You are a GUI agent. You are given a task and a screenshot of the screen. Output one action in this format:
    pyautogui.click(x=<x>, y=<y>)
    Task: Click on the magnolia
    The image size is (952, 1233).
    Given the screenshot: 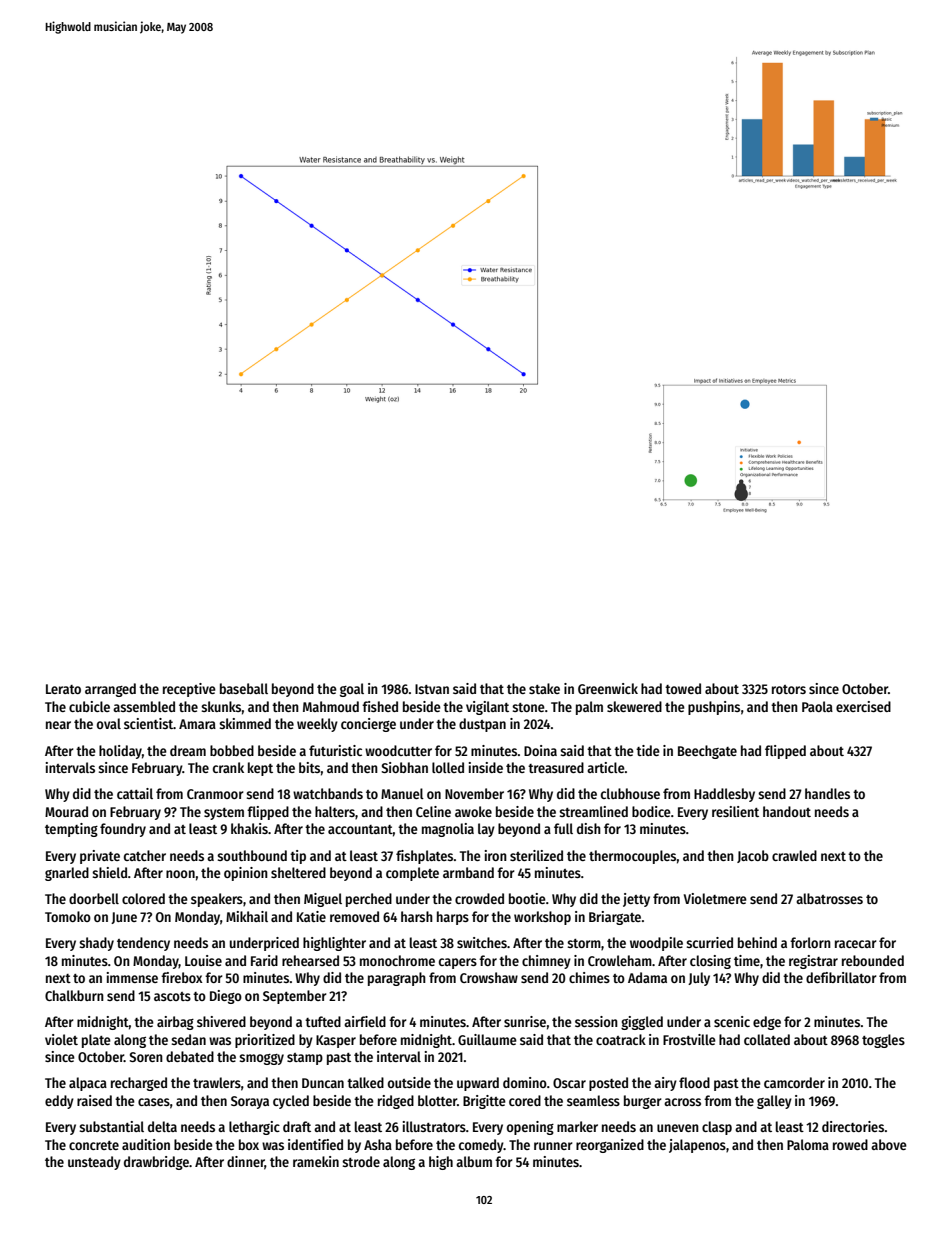 What is the action you would take?
    pyautogui.click(x=448, y=830)
